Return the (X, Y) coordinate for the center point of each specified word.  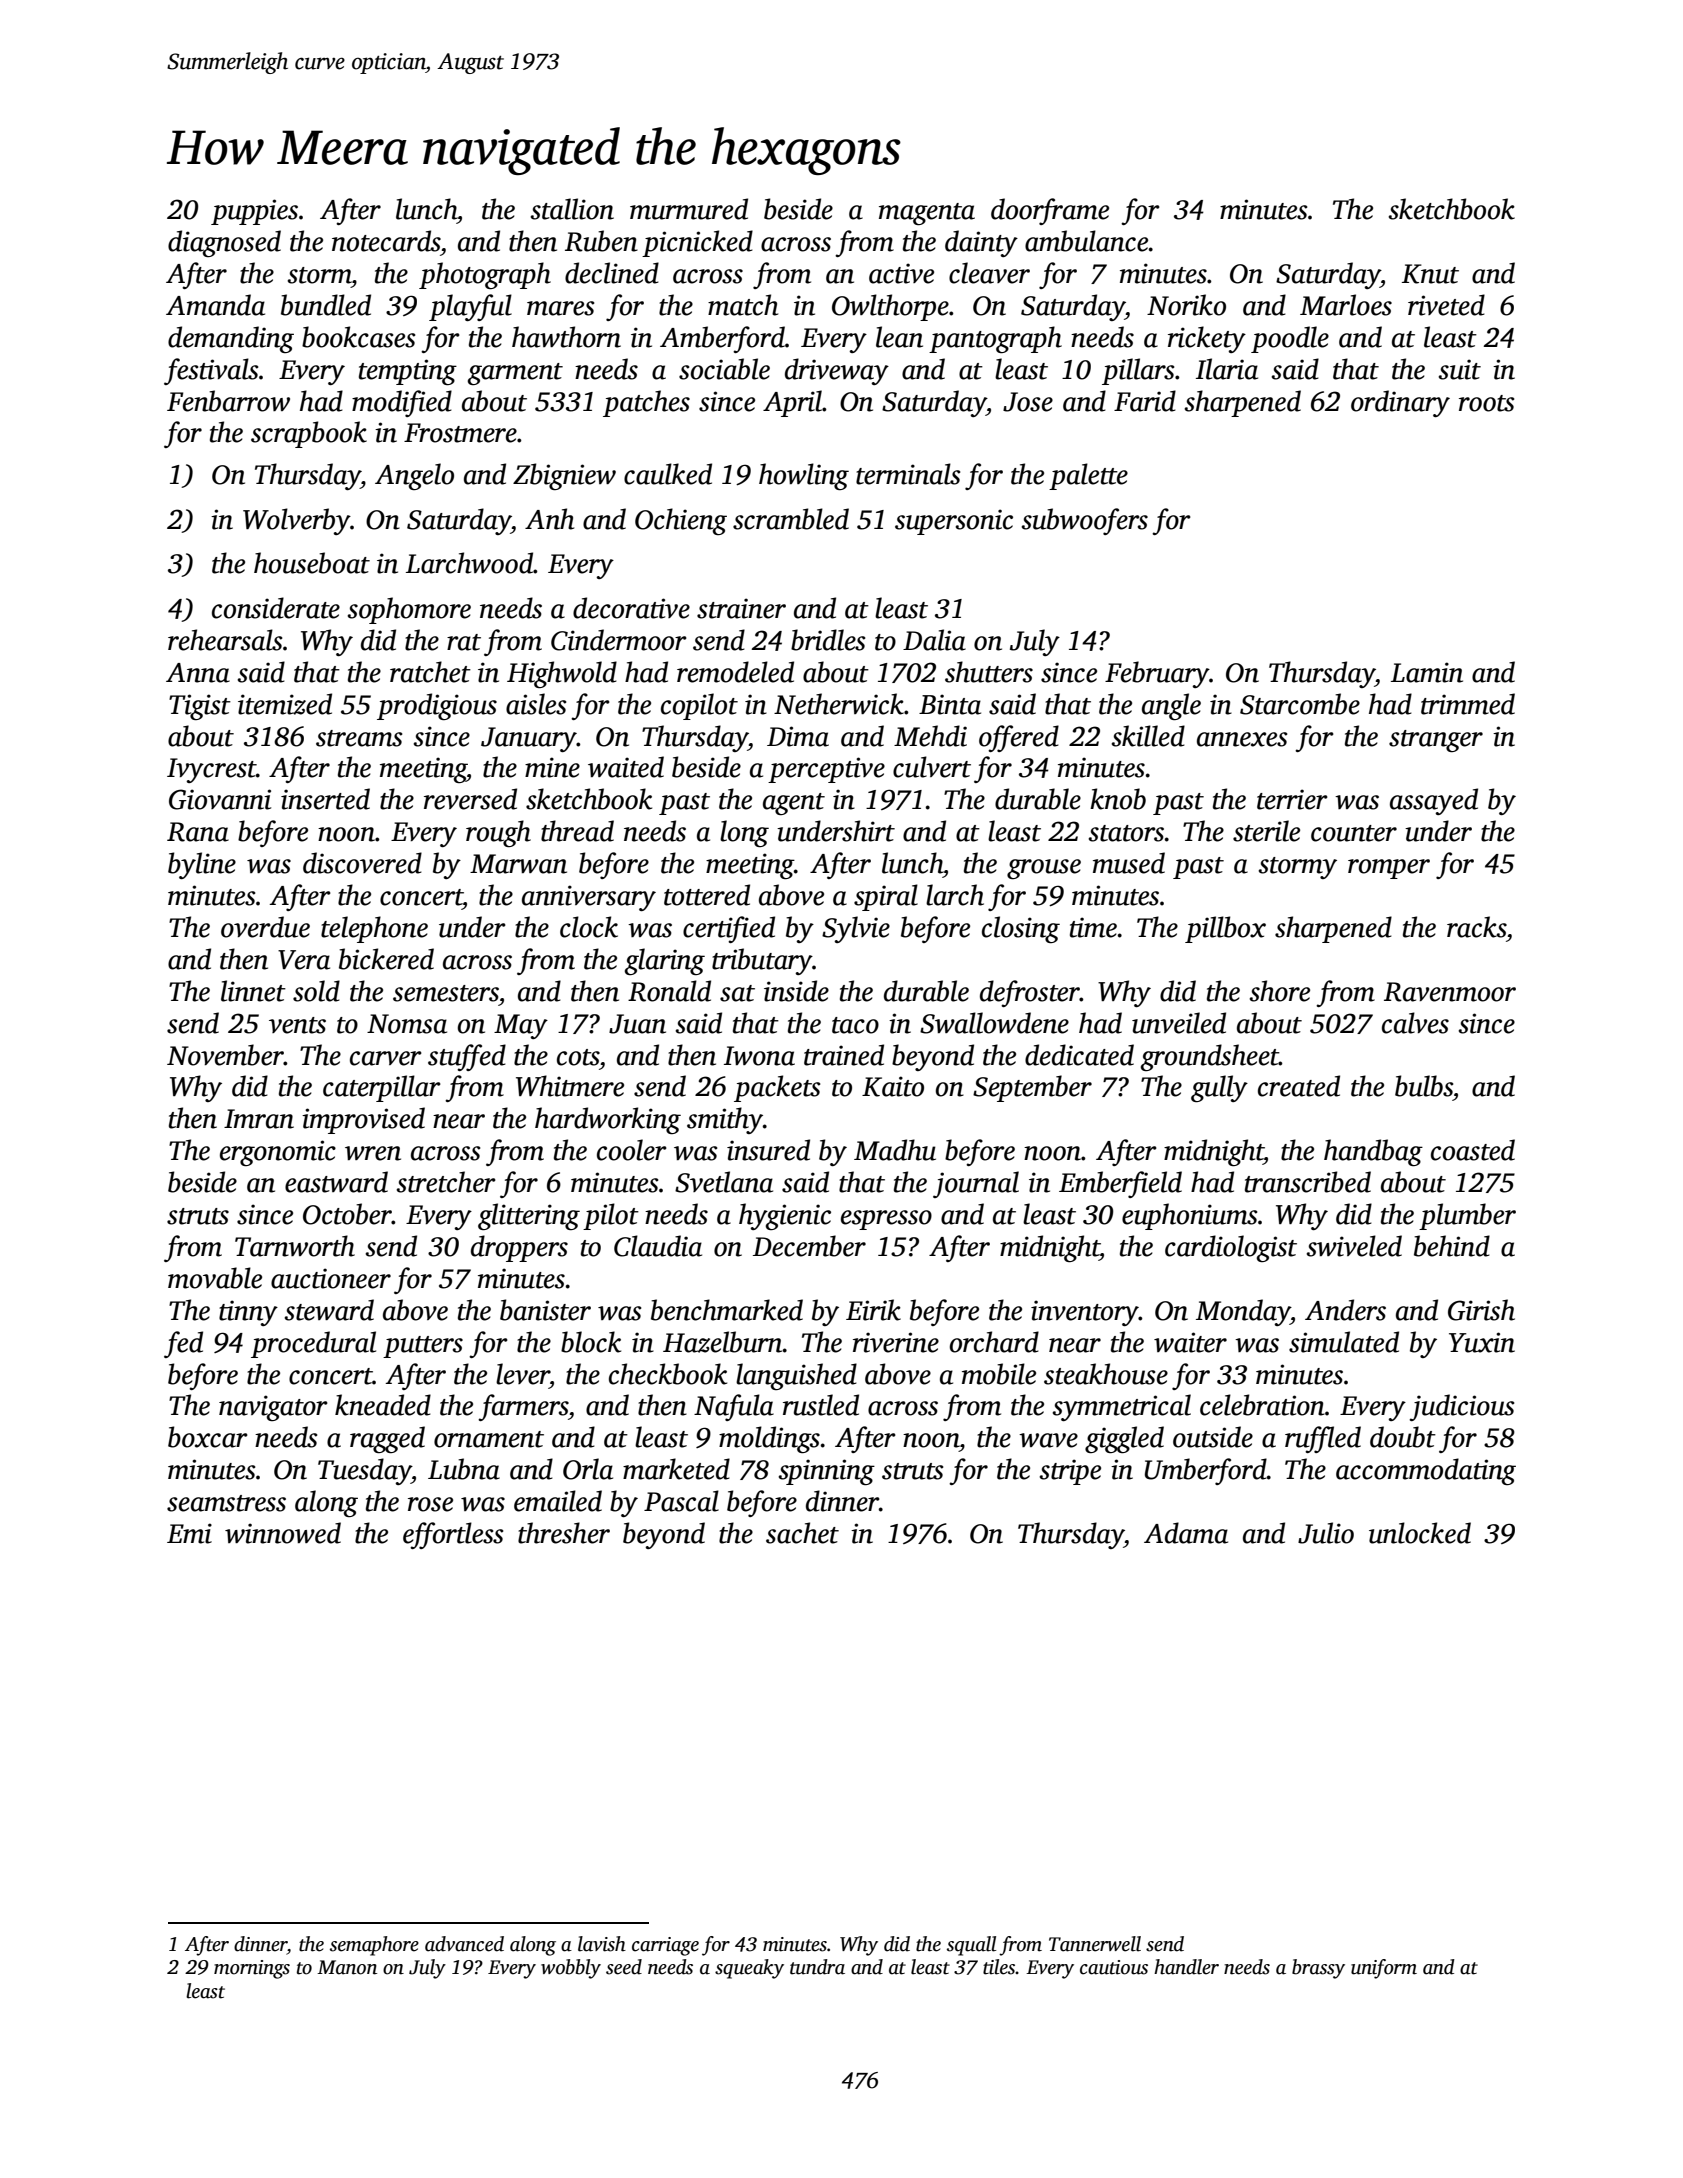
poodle (1290, 339)
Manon (347, 1967)
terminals (908, 474)
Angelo (414, 476)
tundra (817, 1967)
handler (1186, 1967)
